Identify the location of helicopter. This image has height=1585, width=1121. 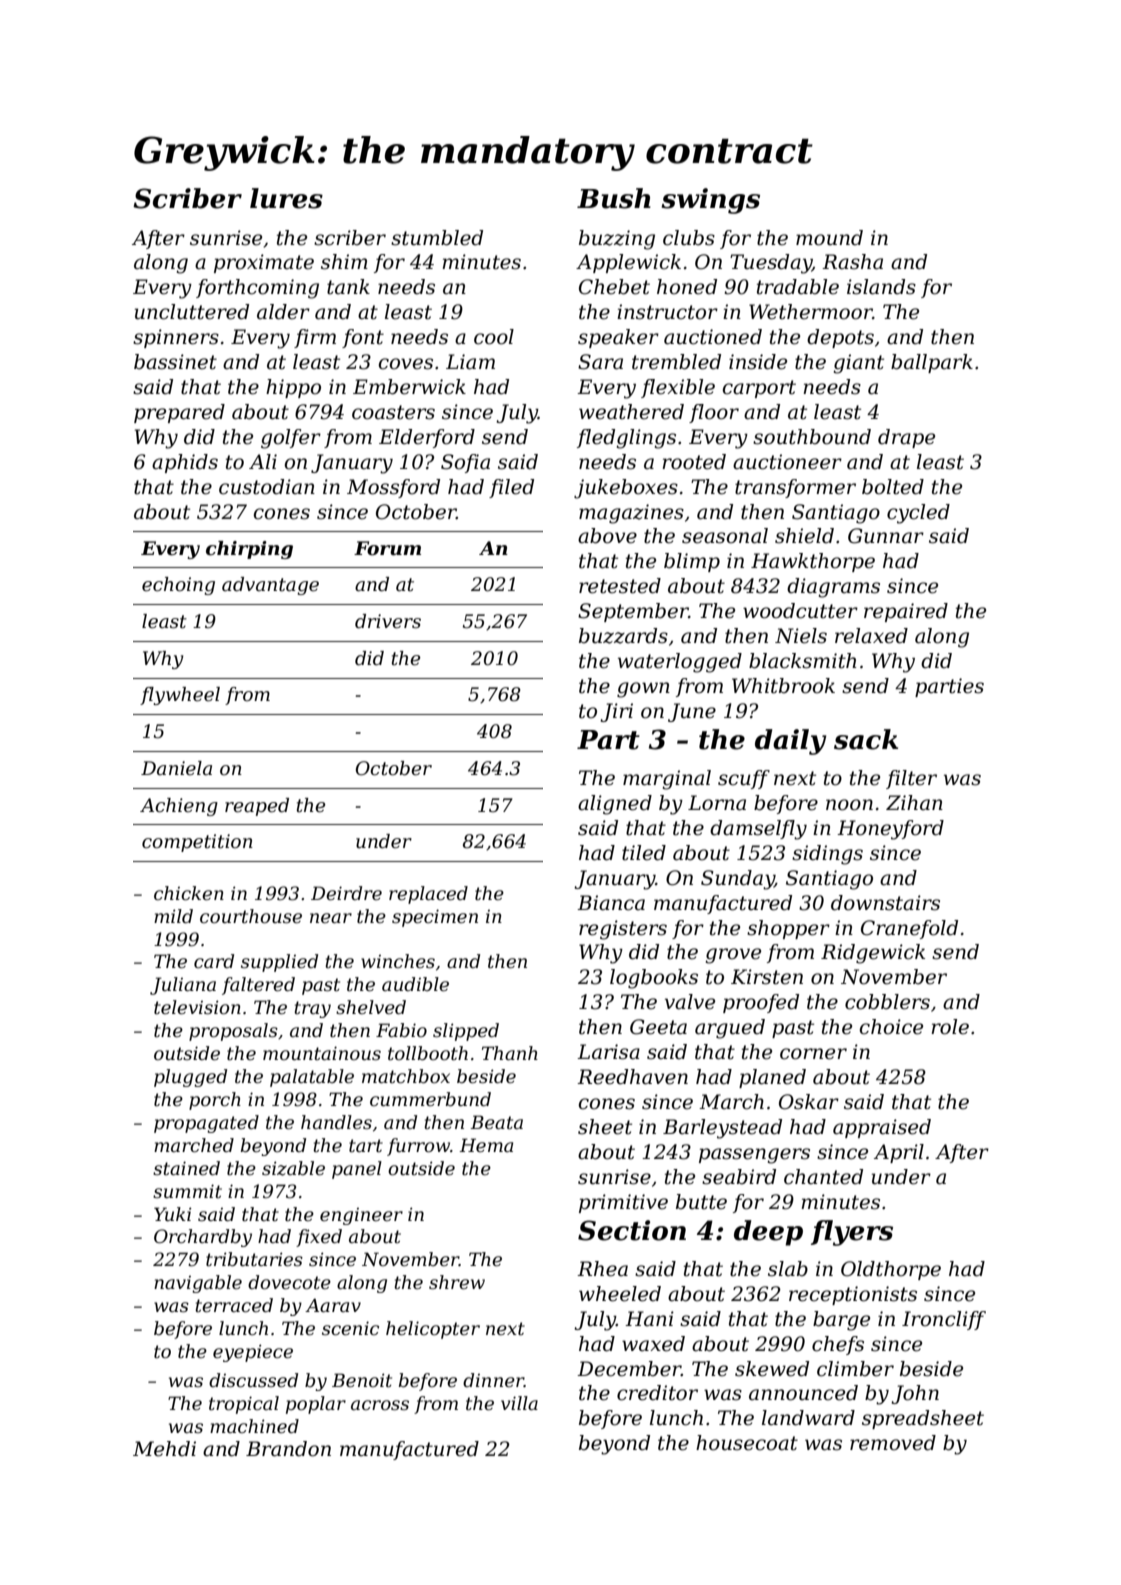
(433, 1330).
